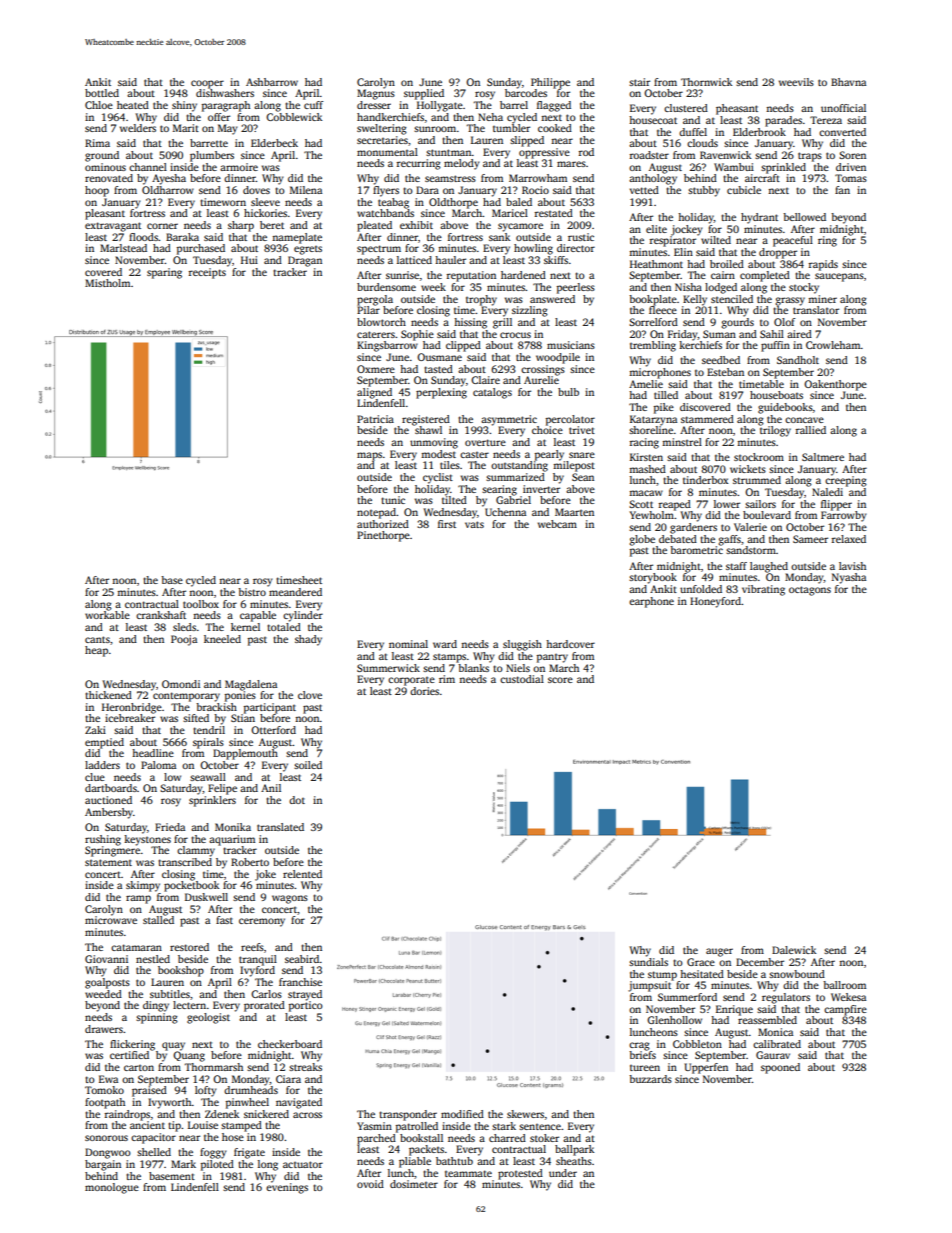 The image size is (952, 1233). What do you see at coordinates (550, 83) in the document?
I see `Philippe` at bounding box center [550, 83].
